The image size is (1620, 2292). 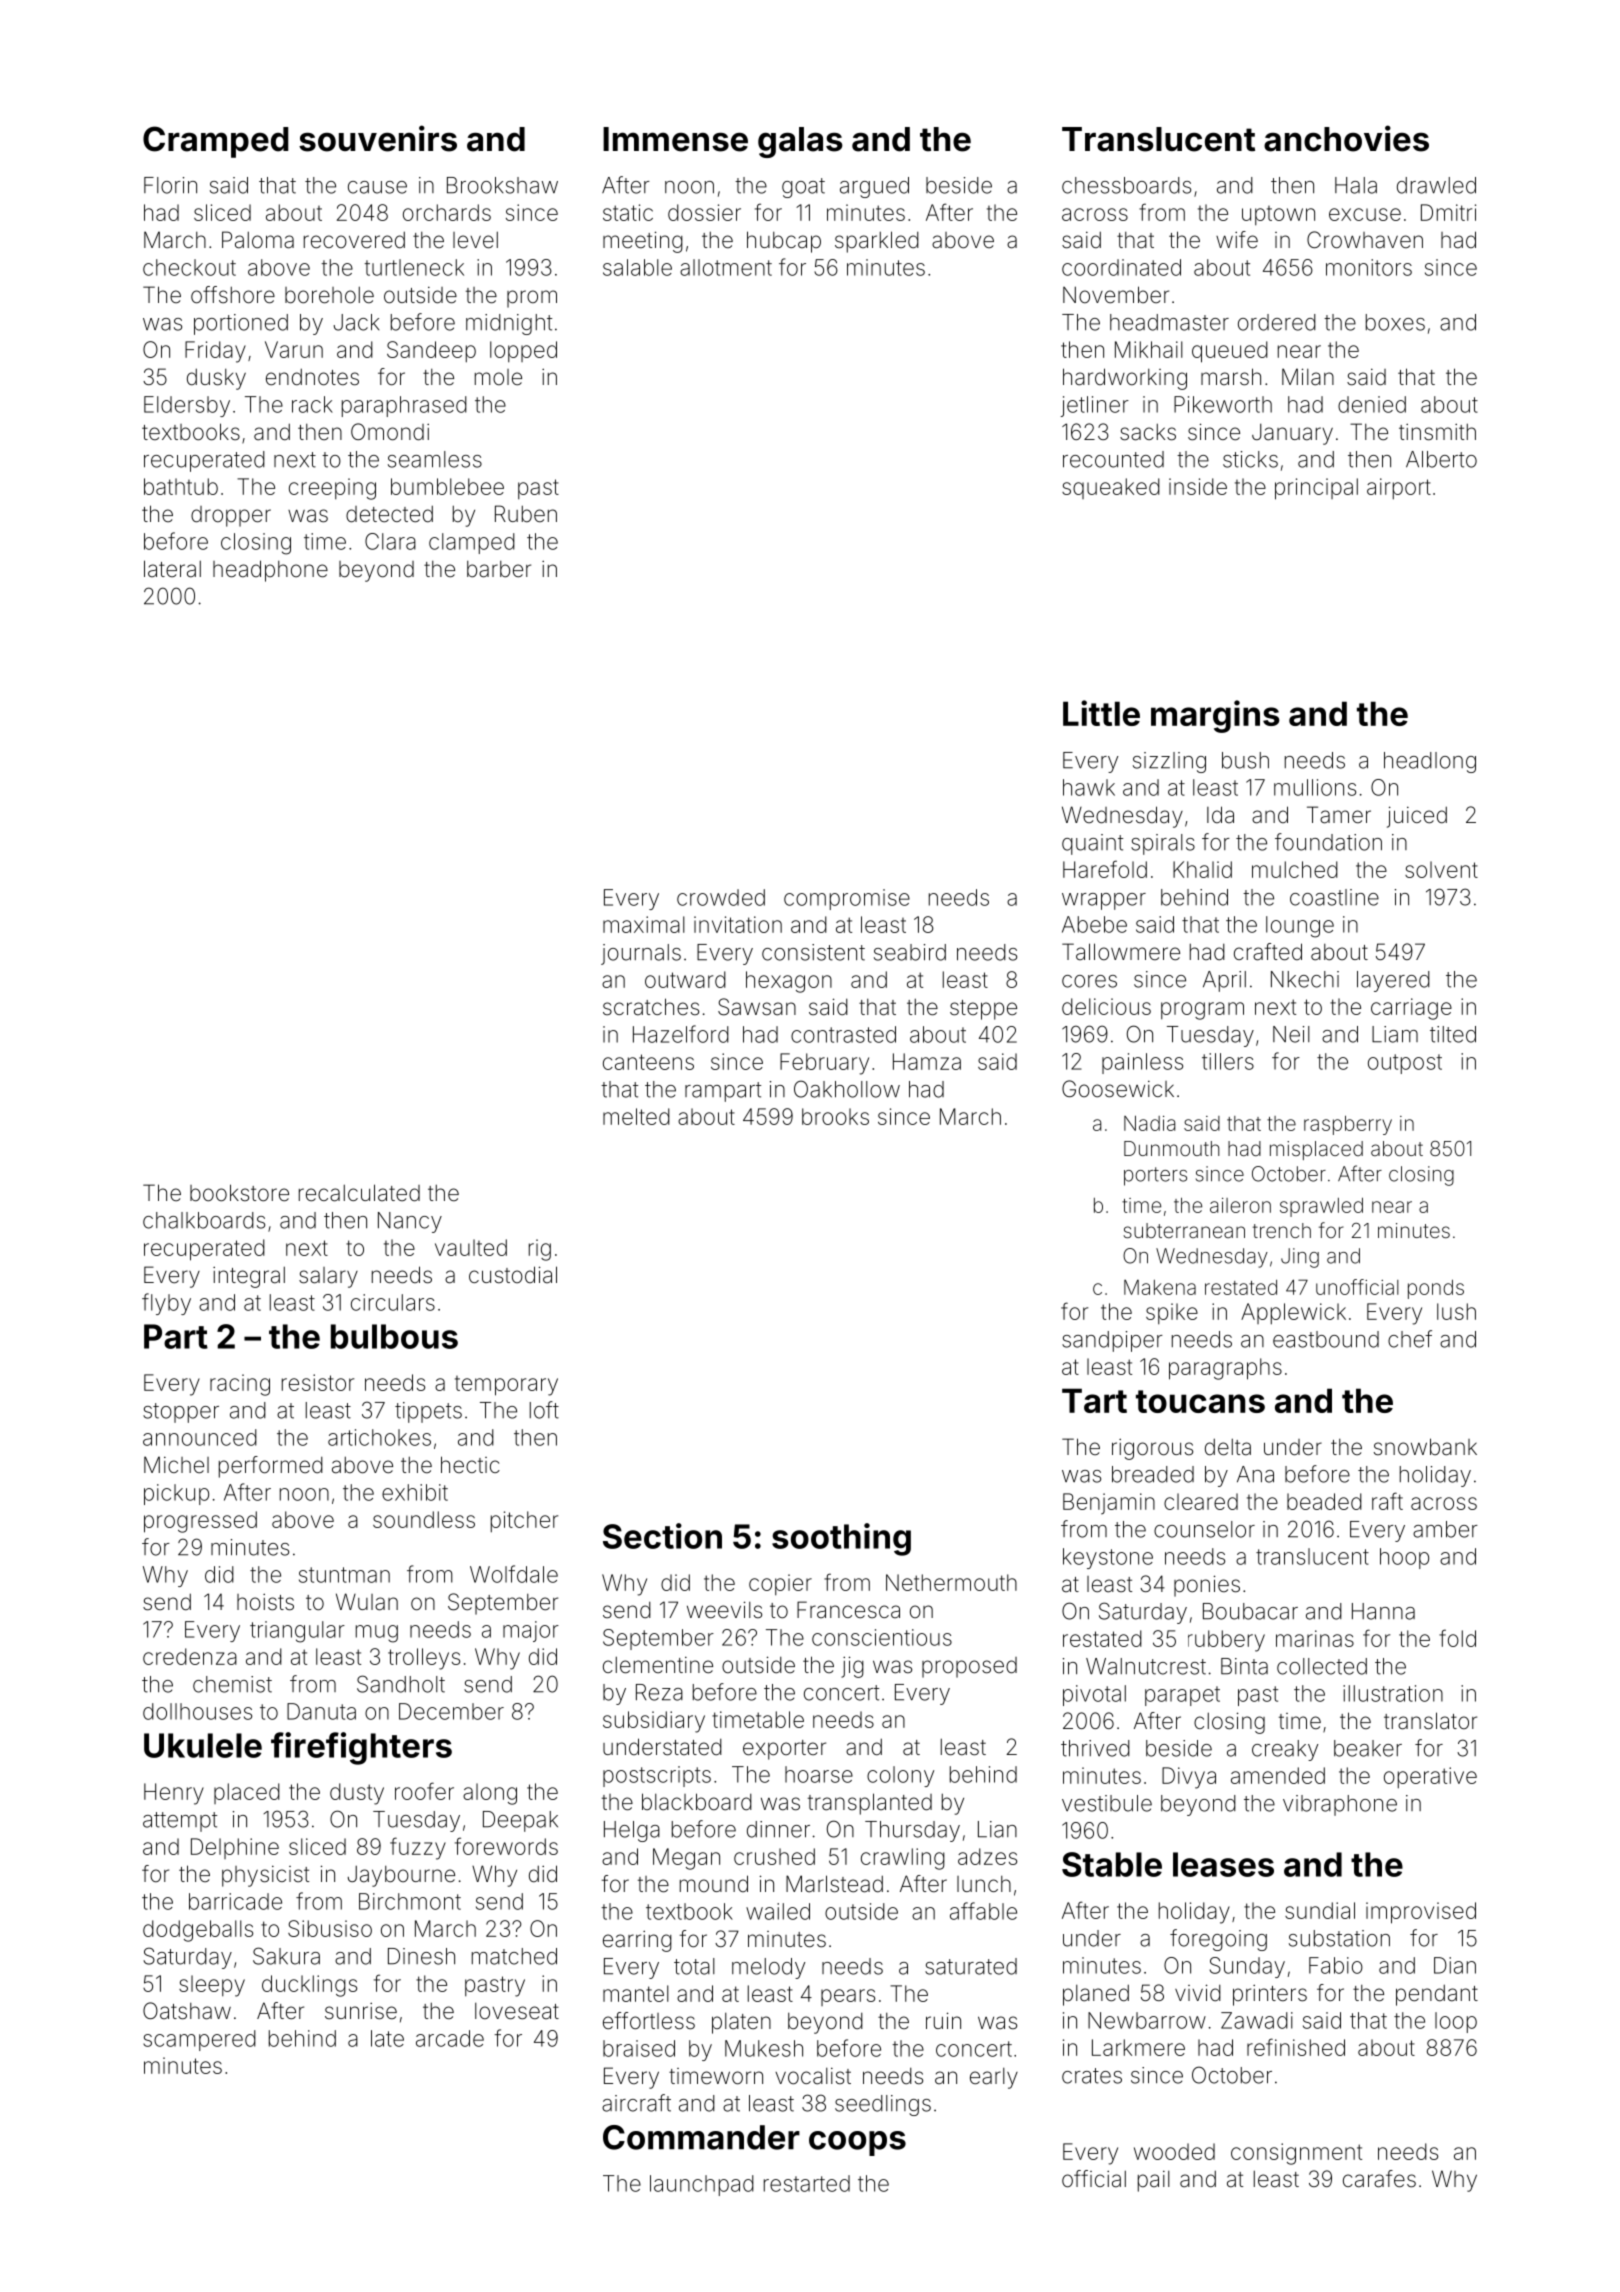 I want to click on loft, so click(x=544, y=1410).
